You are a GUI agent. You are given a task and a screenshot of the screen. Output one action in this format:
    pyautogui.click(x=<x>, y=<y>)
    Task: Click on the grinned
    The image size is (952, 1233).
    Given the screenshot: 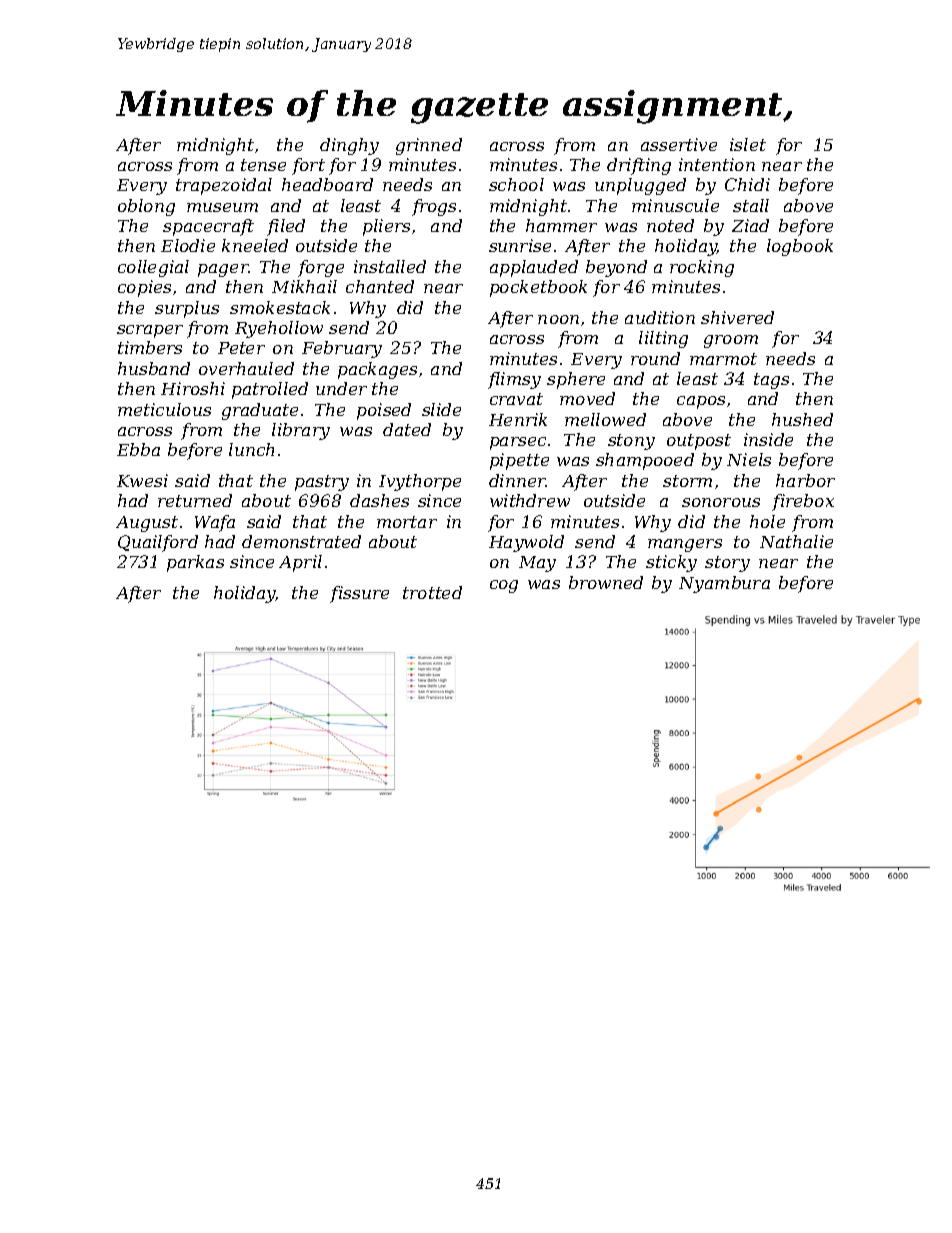 What is the action you would take?
    pyautogui.click(x=429, y=146)
